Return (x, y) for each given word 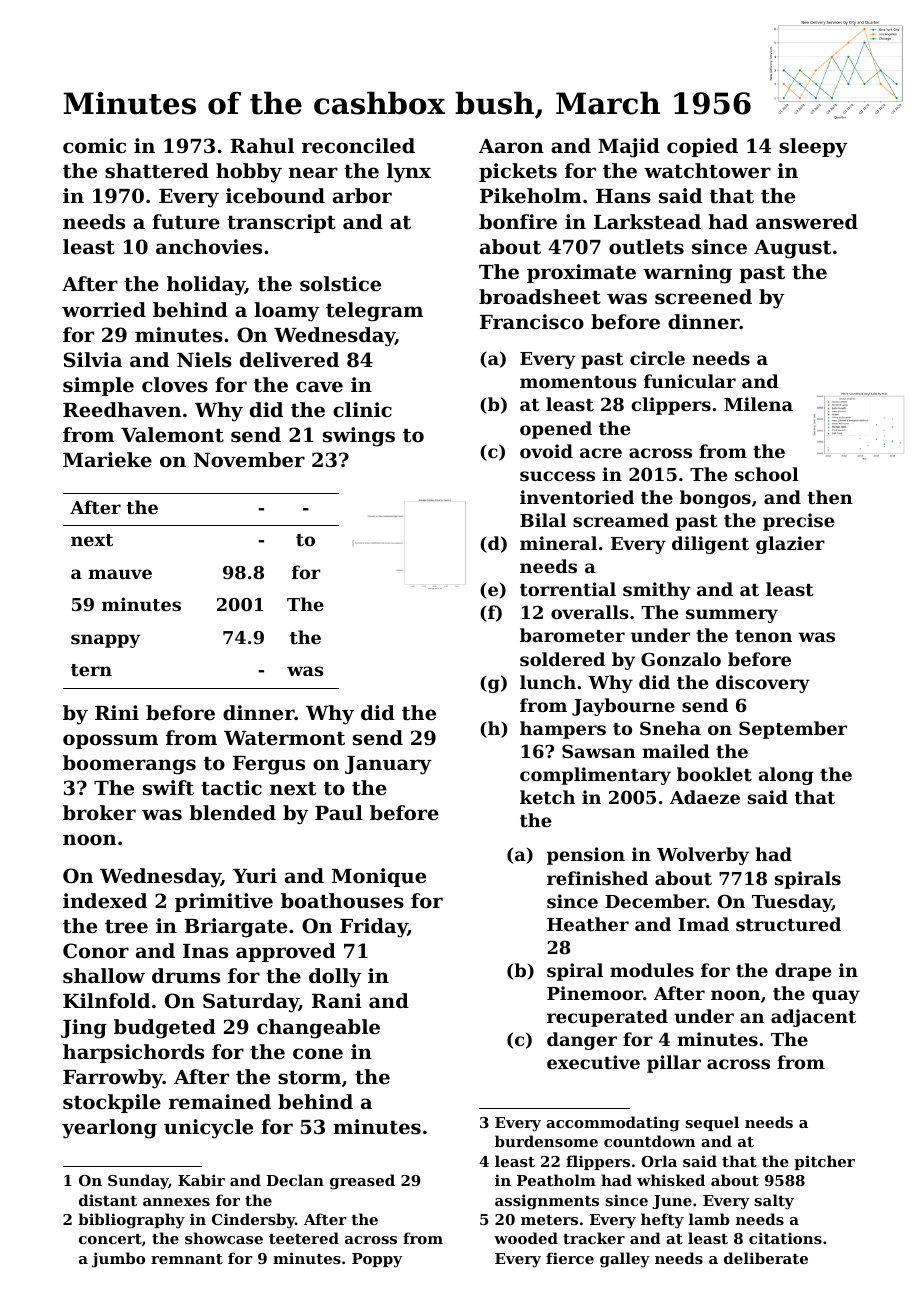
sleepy (813, 148)
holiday (206, 286)
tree (126, 927)
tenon (763, 636)
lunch (548, 682)
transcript (281, 223)
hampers (563, 730)
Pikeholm (531, 195)
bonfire (518, 221)
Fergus (269, 765)
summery (732, 616)
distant (108, 1200)
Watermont (284, 738)
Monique (379, 877)
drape (803, 972)
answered (807, 222)
